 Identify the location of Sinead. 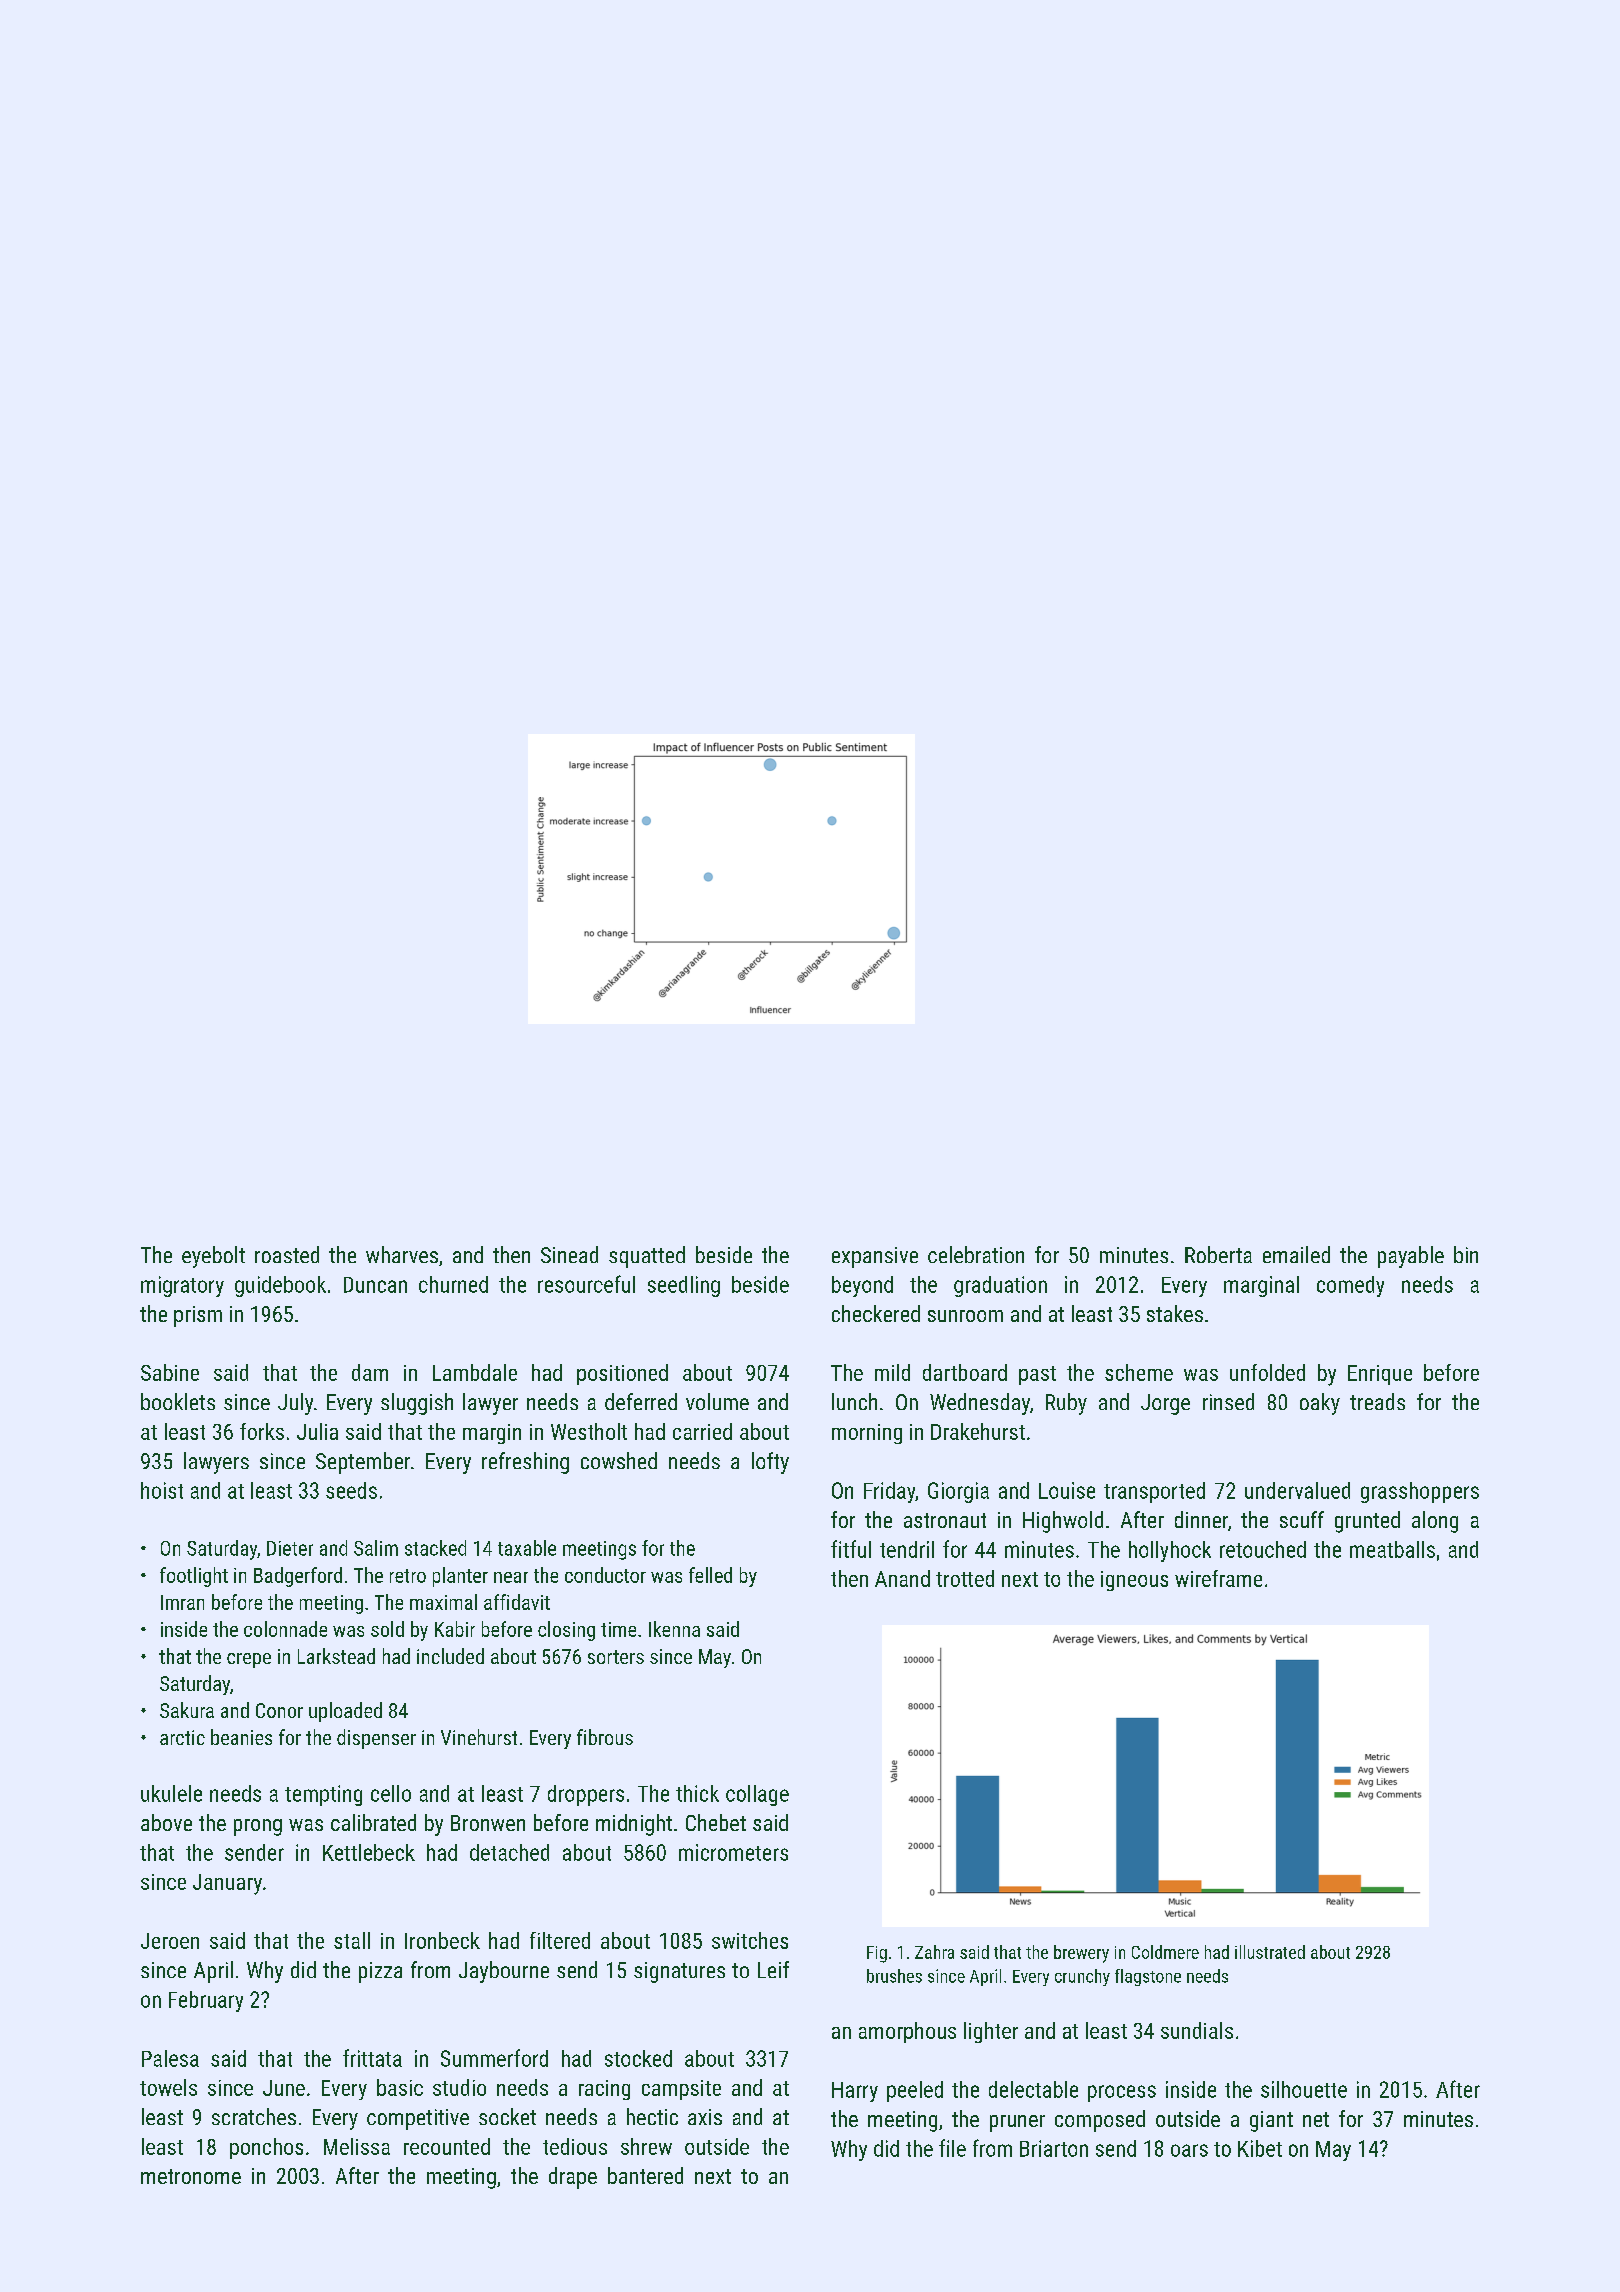
(569, 1254).
